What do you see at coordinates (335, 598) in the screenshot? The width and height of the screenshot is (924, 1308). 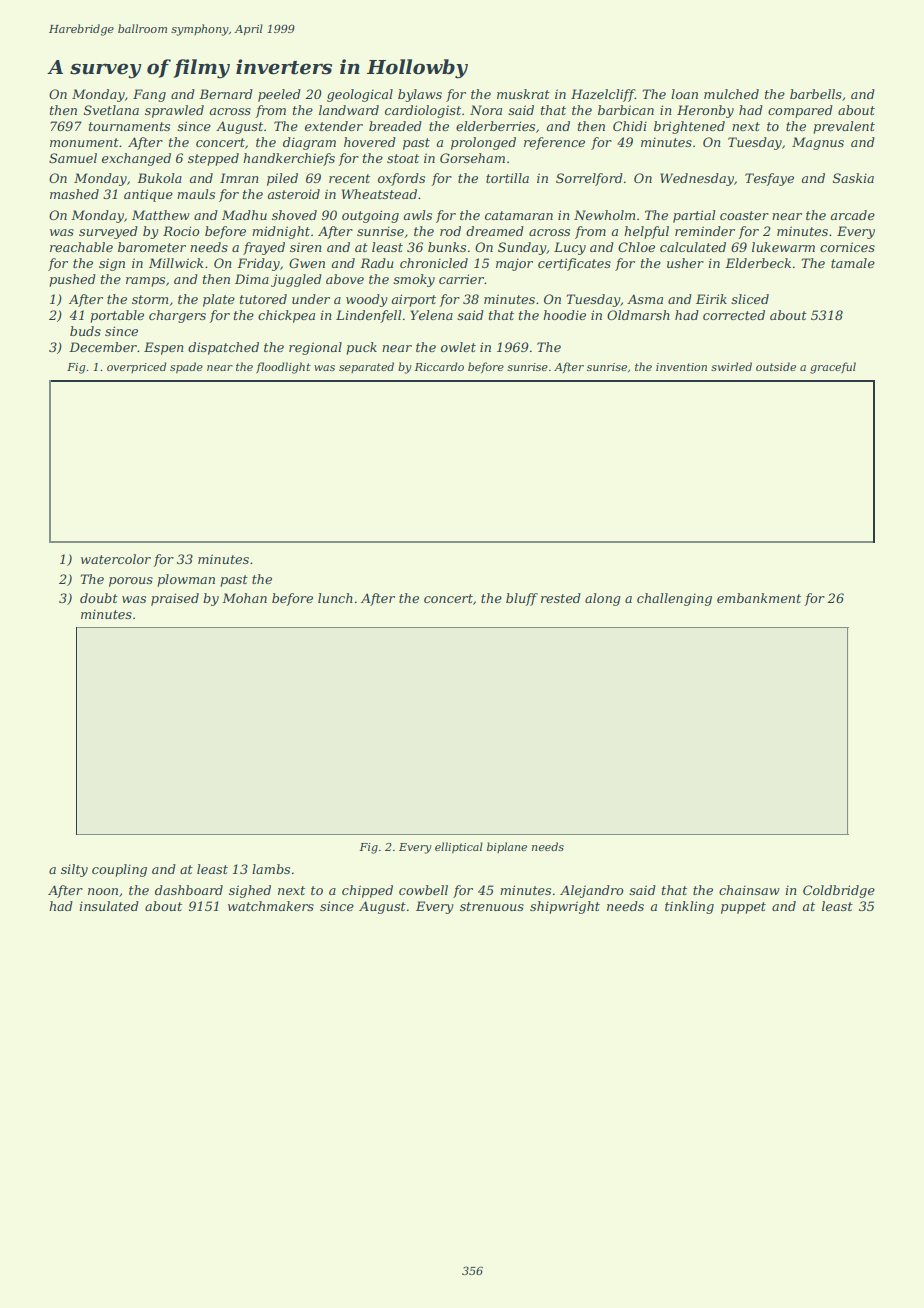 I see `lunch` at bounding box center [335, 598].
